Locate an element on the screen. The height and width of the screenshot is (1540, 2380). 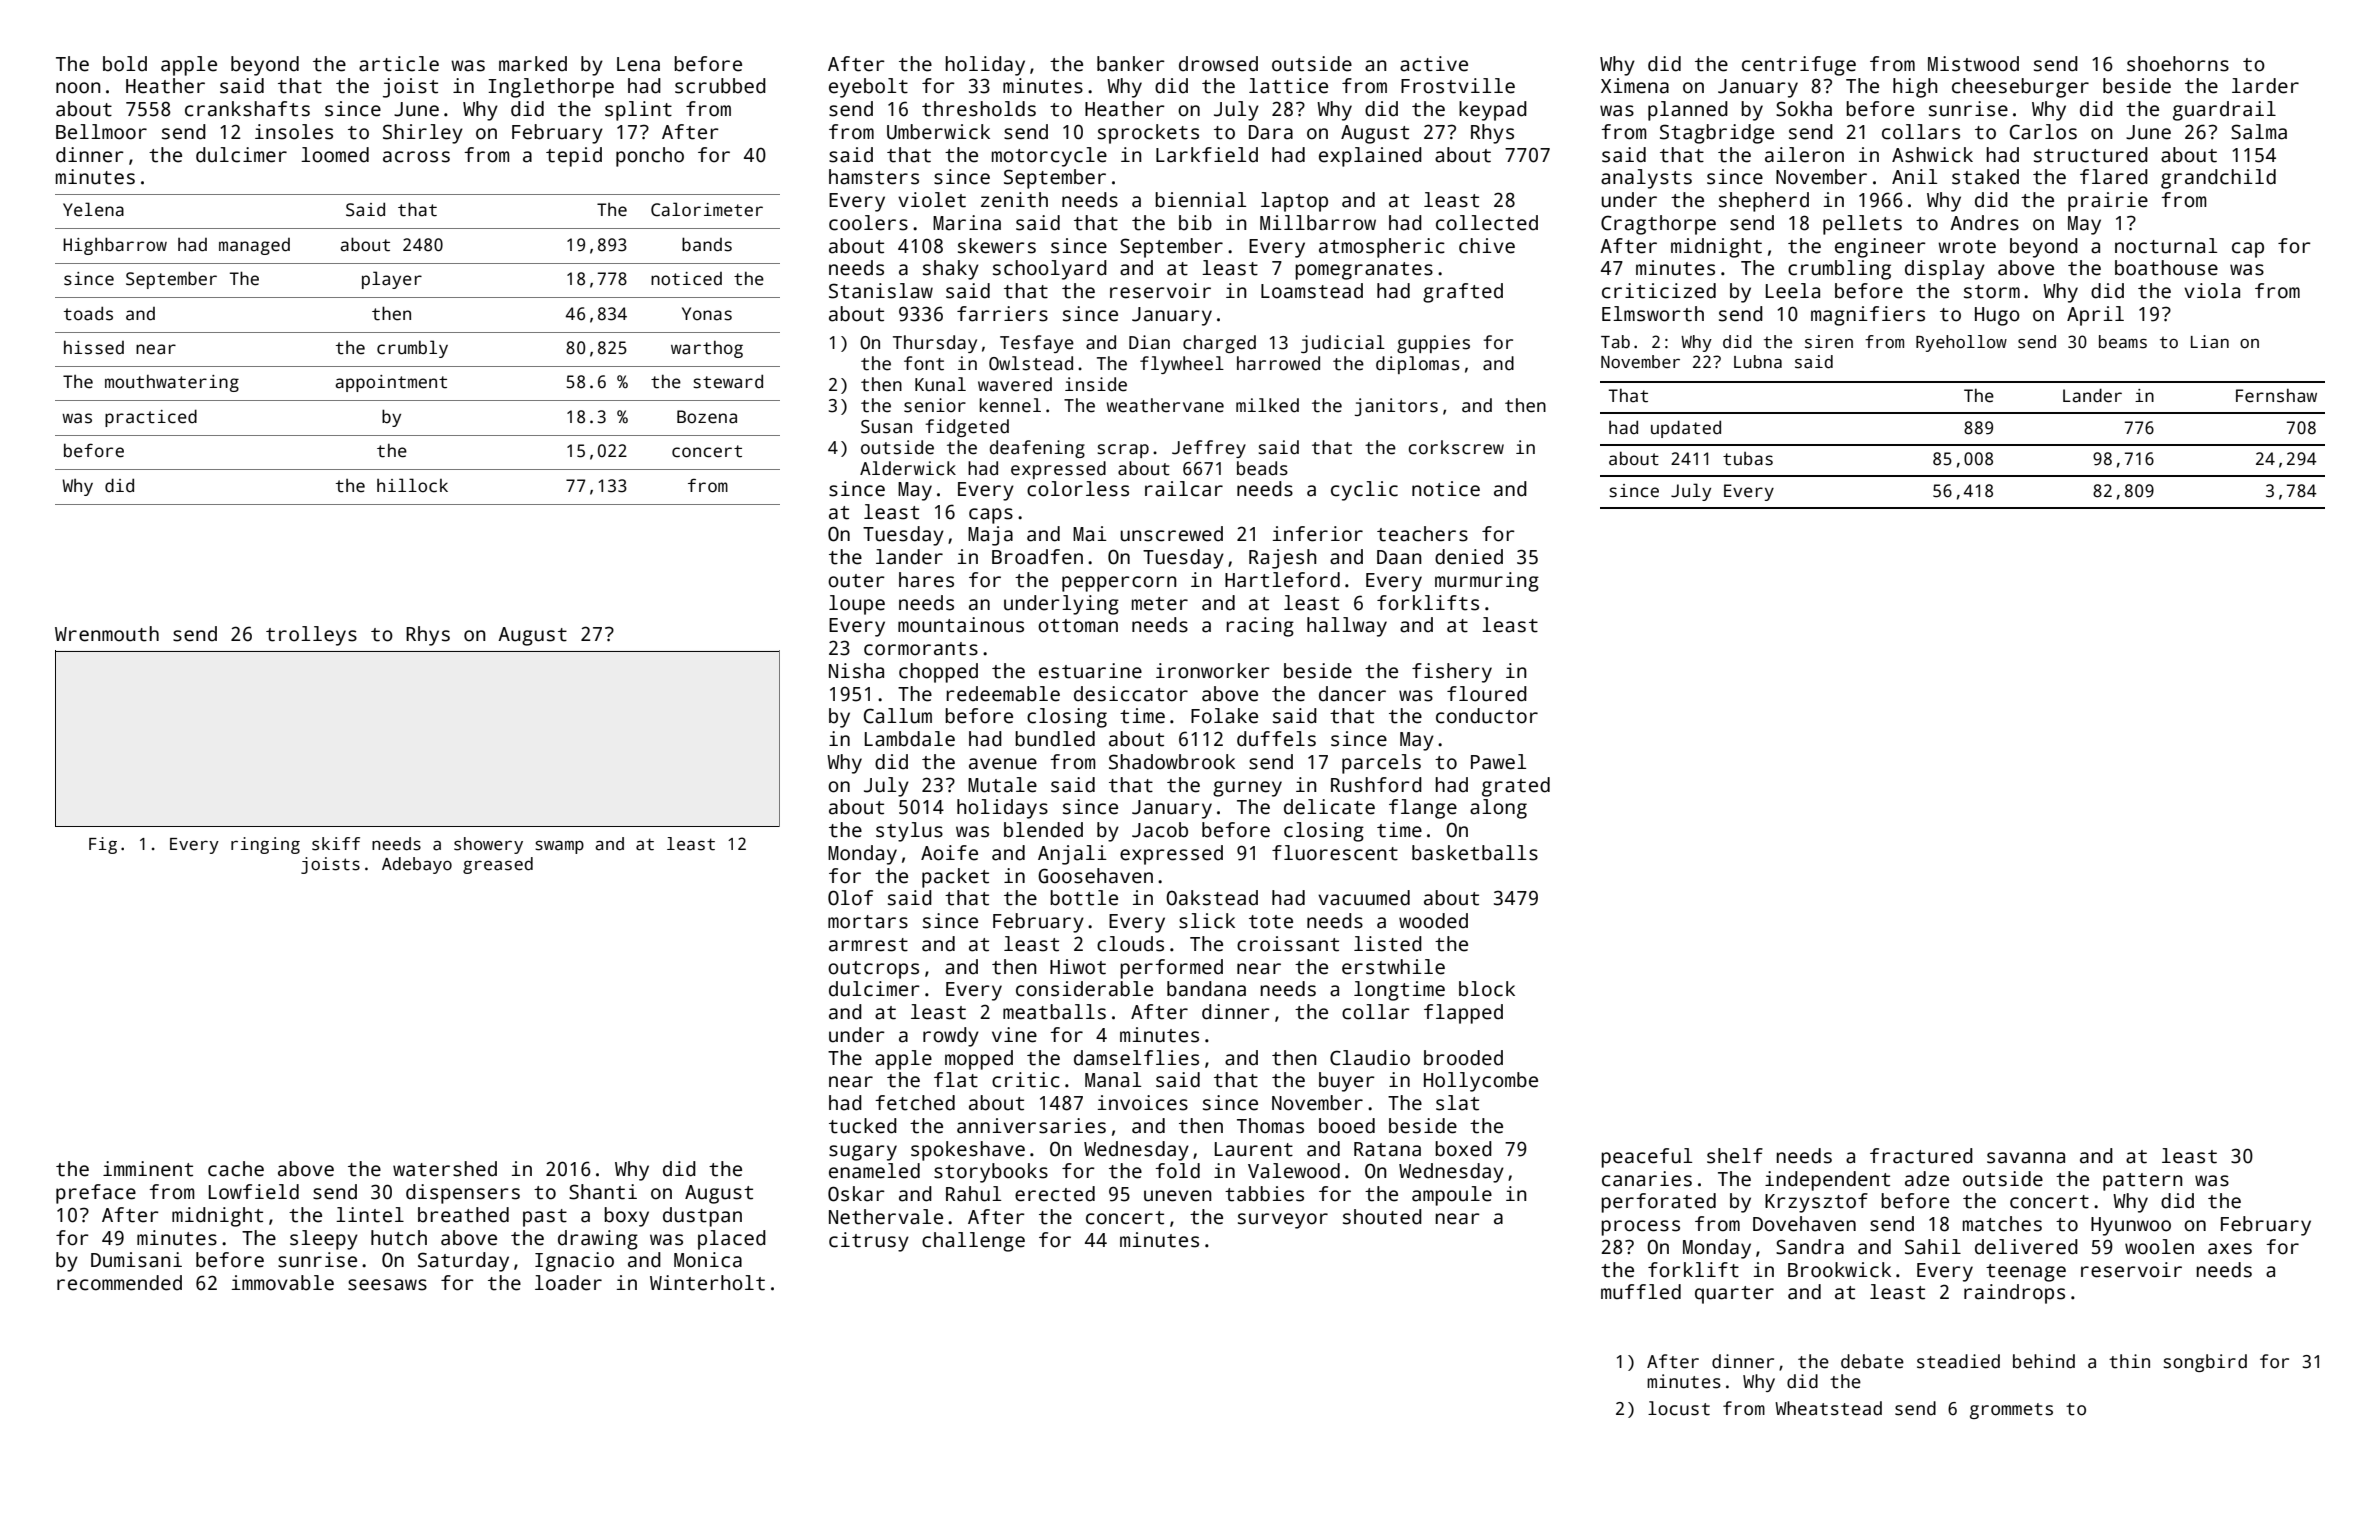
active is located at coordinates (1434, 64).
